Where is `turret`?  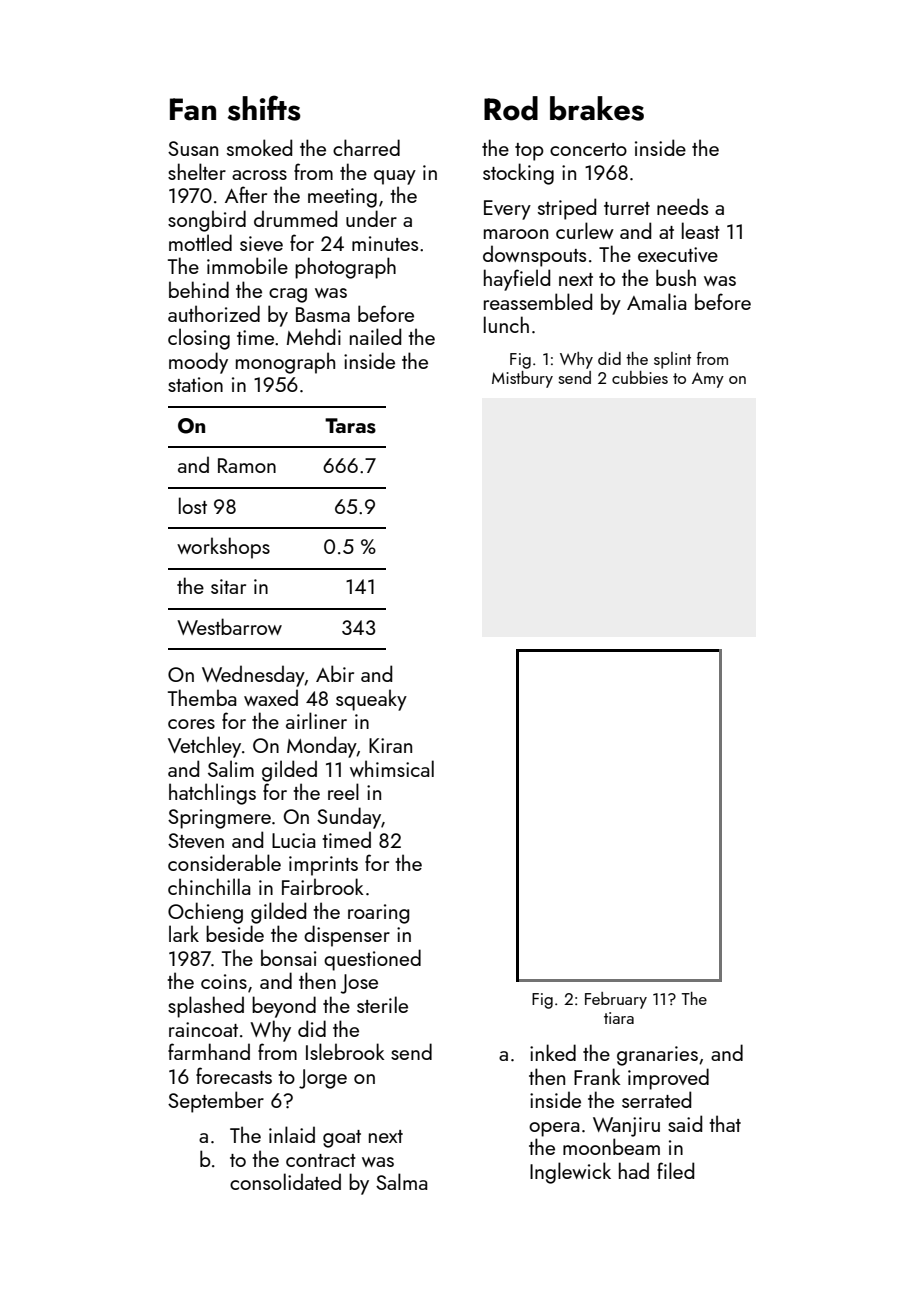 turret is located at coordinates (627, 208).
